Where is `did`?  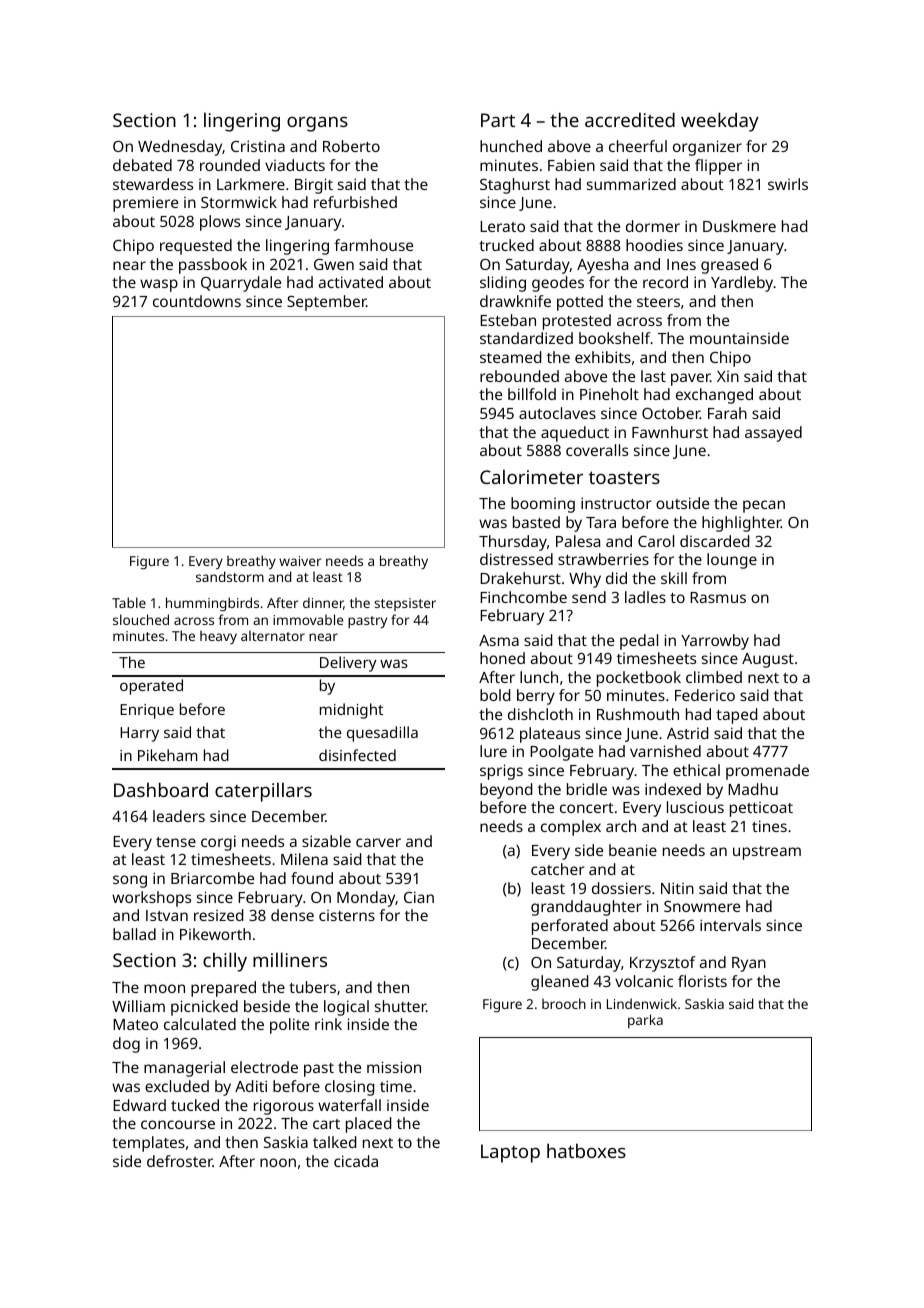 did is located at coordinates (616, 578).
